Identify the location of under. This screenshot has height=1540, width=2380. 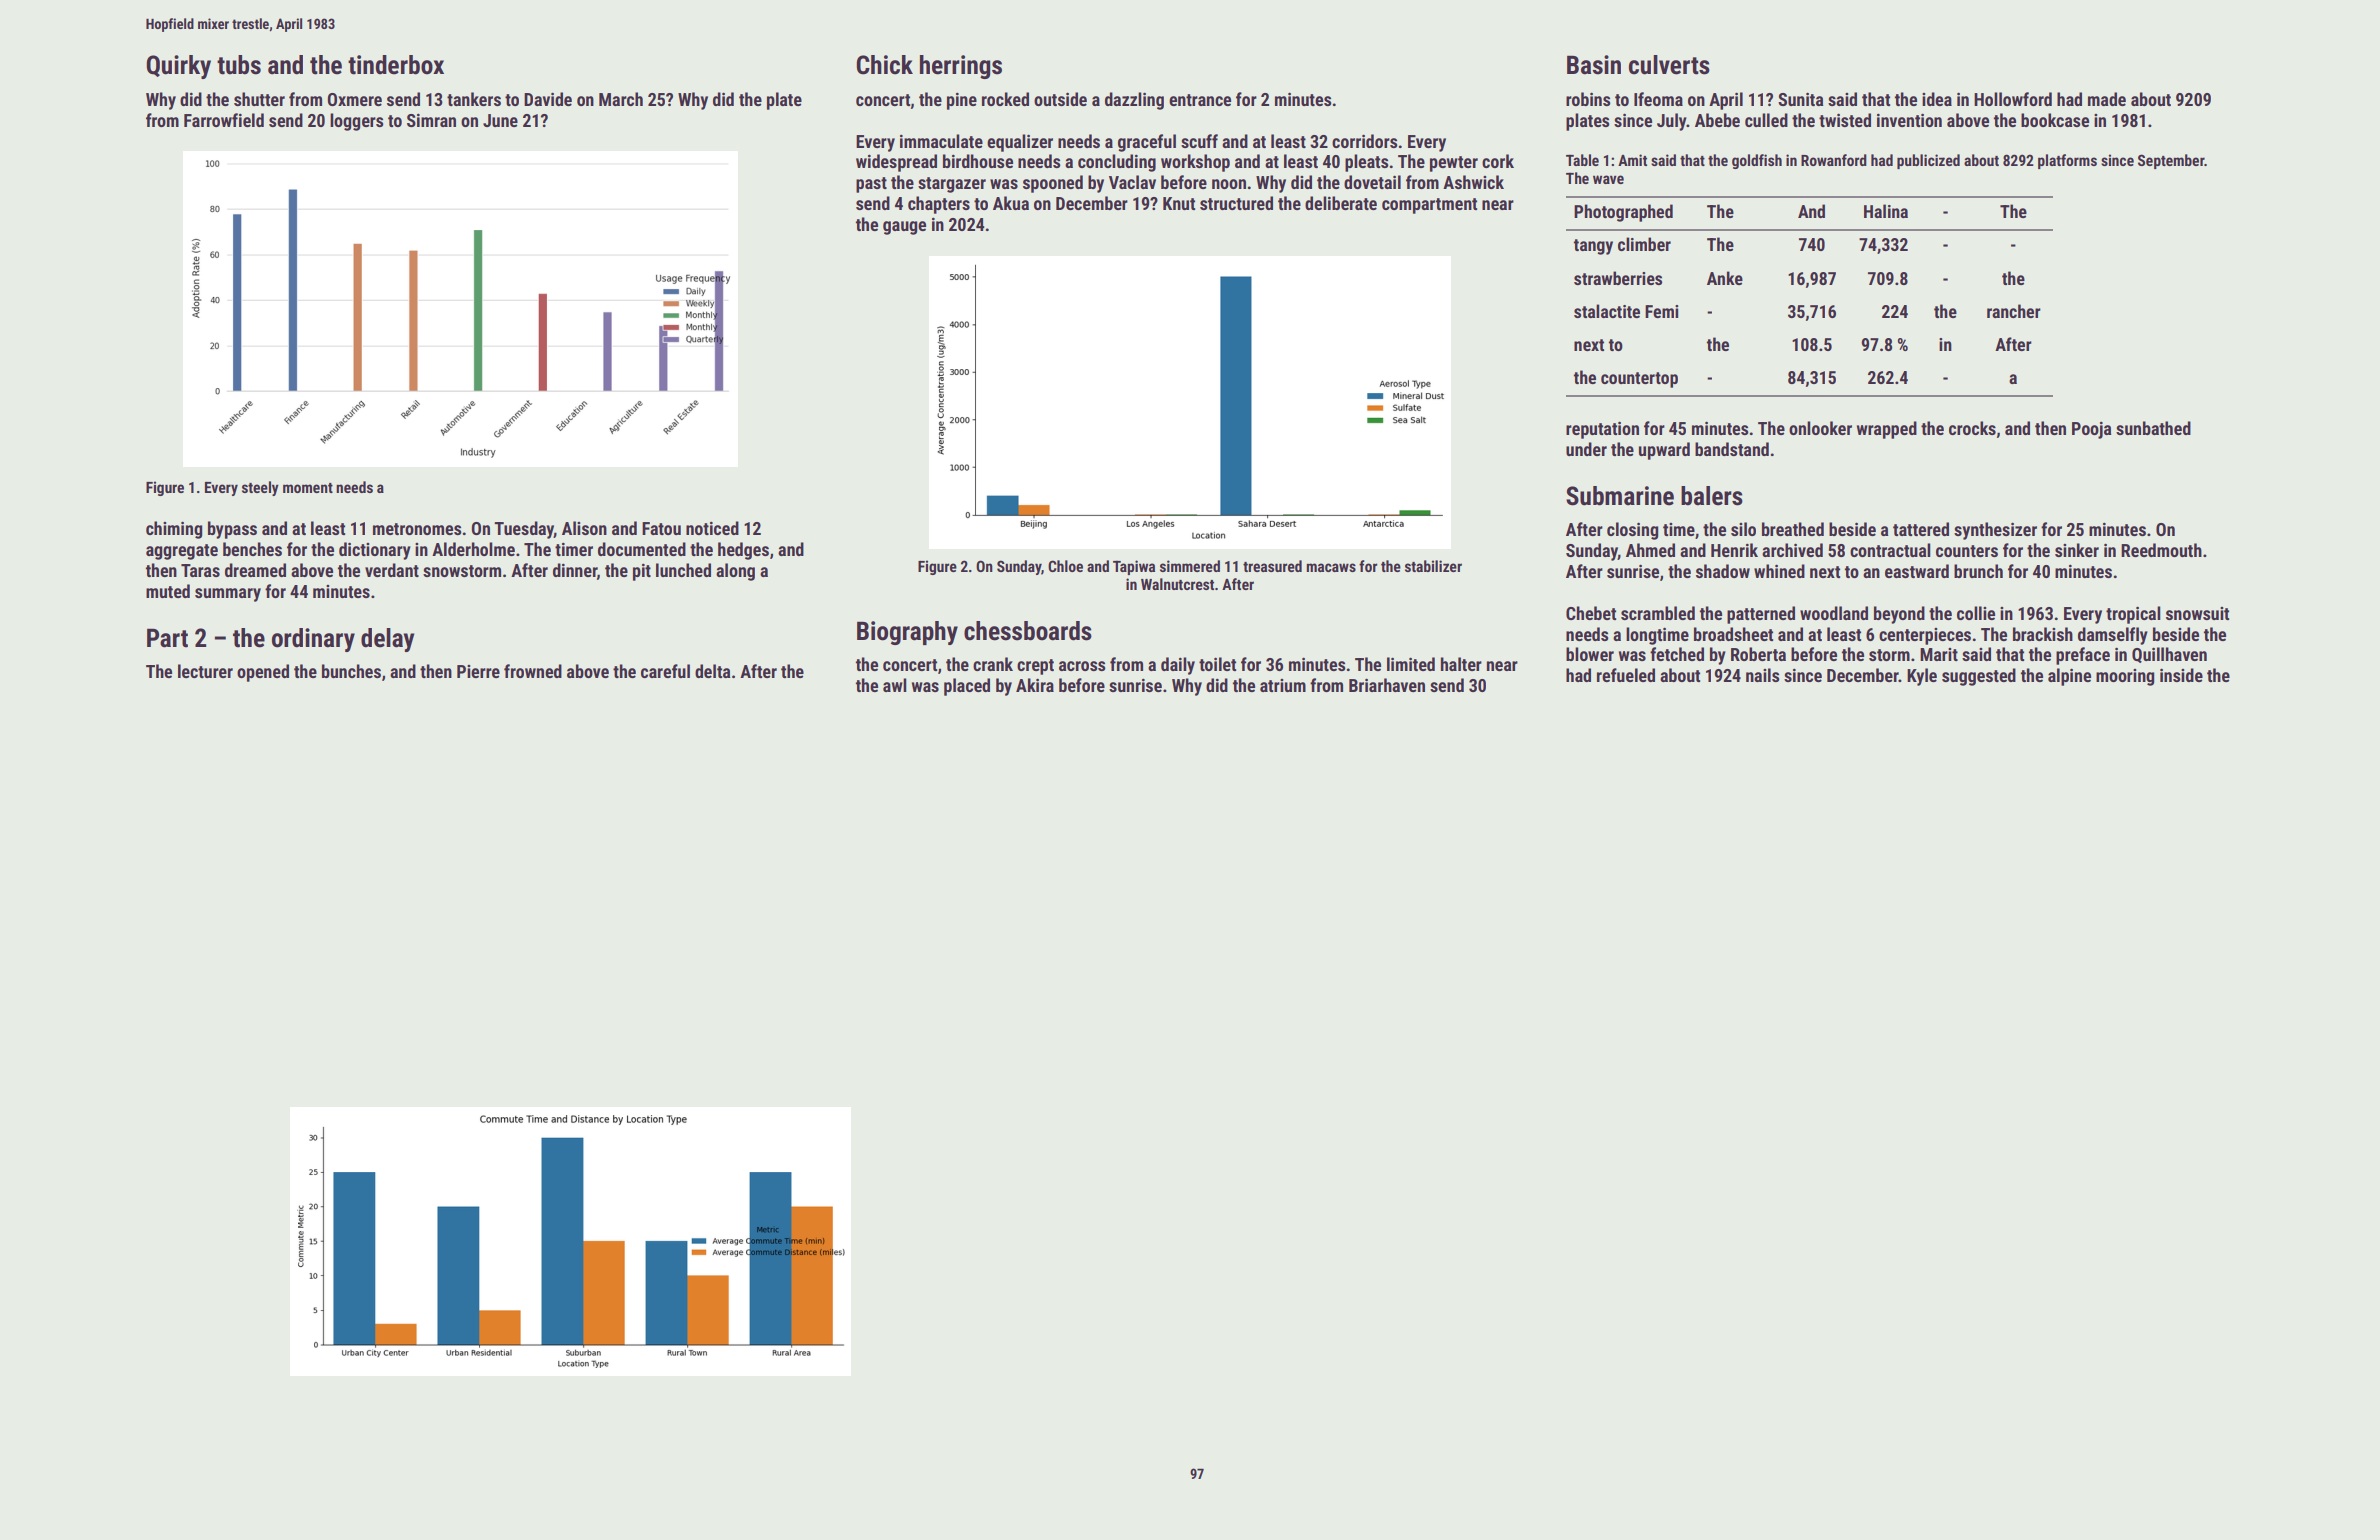
(1586, 449).
